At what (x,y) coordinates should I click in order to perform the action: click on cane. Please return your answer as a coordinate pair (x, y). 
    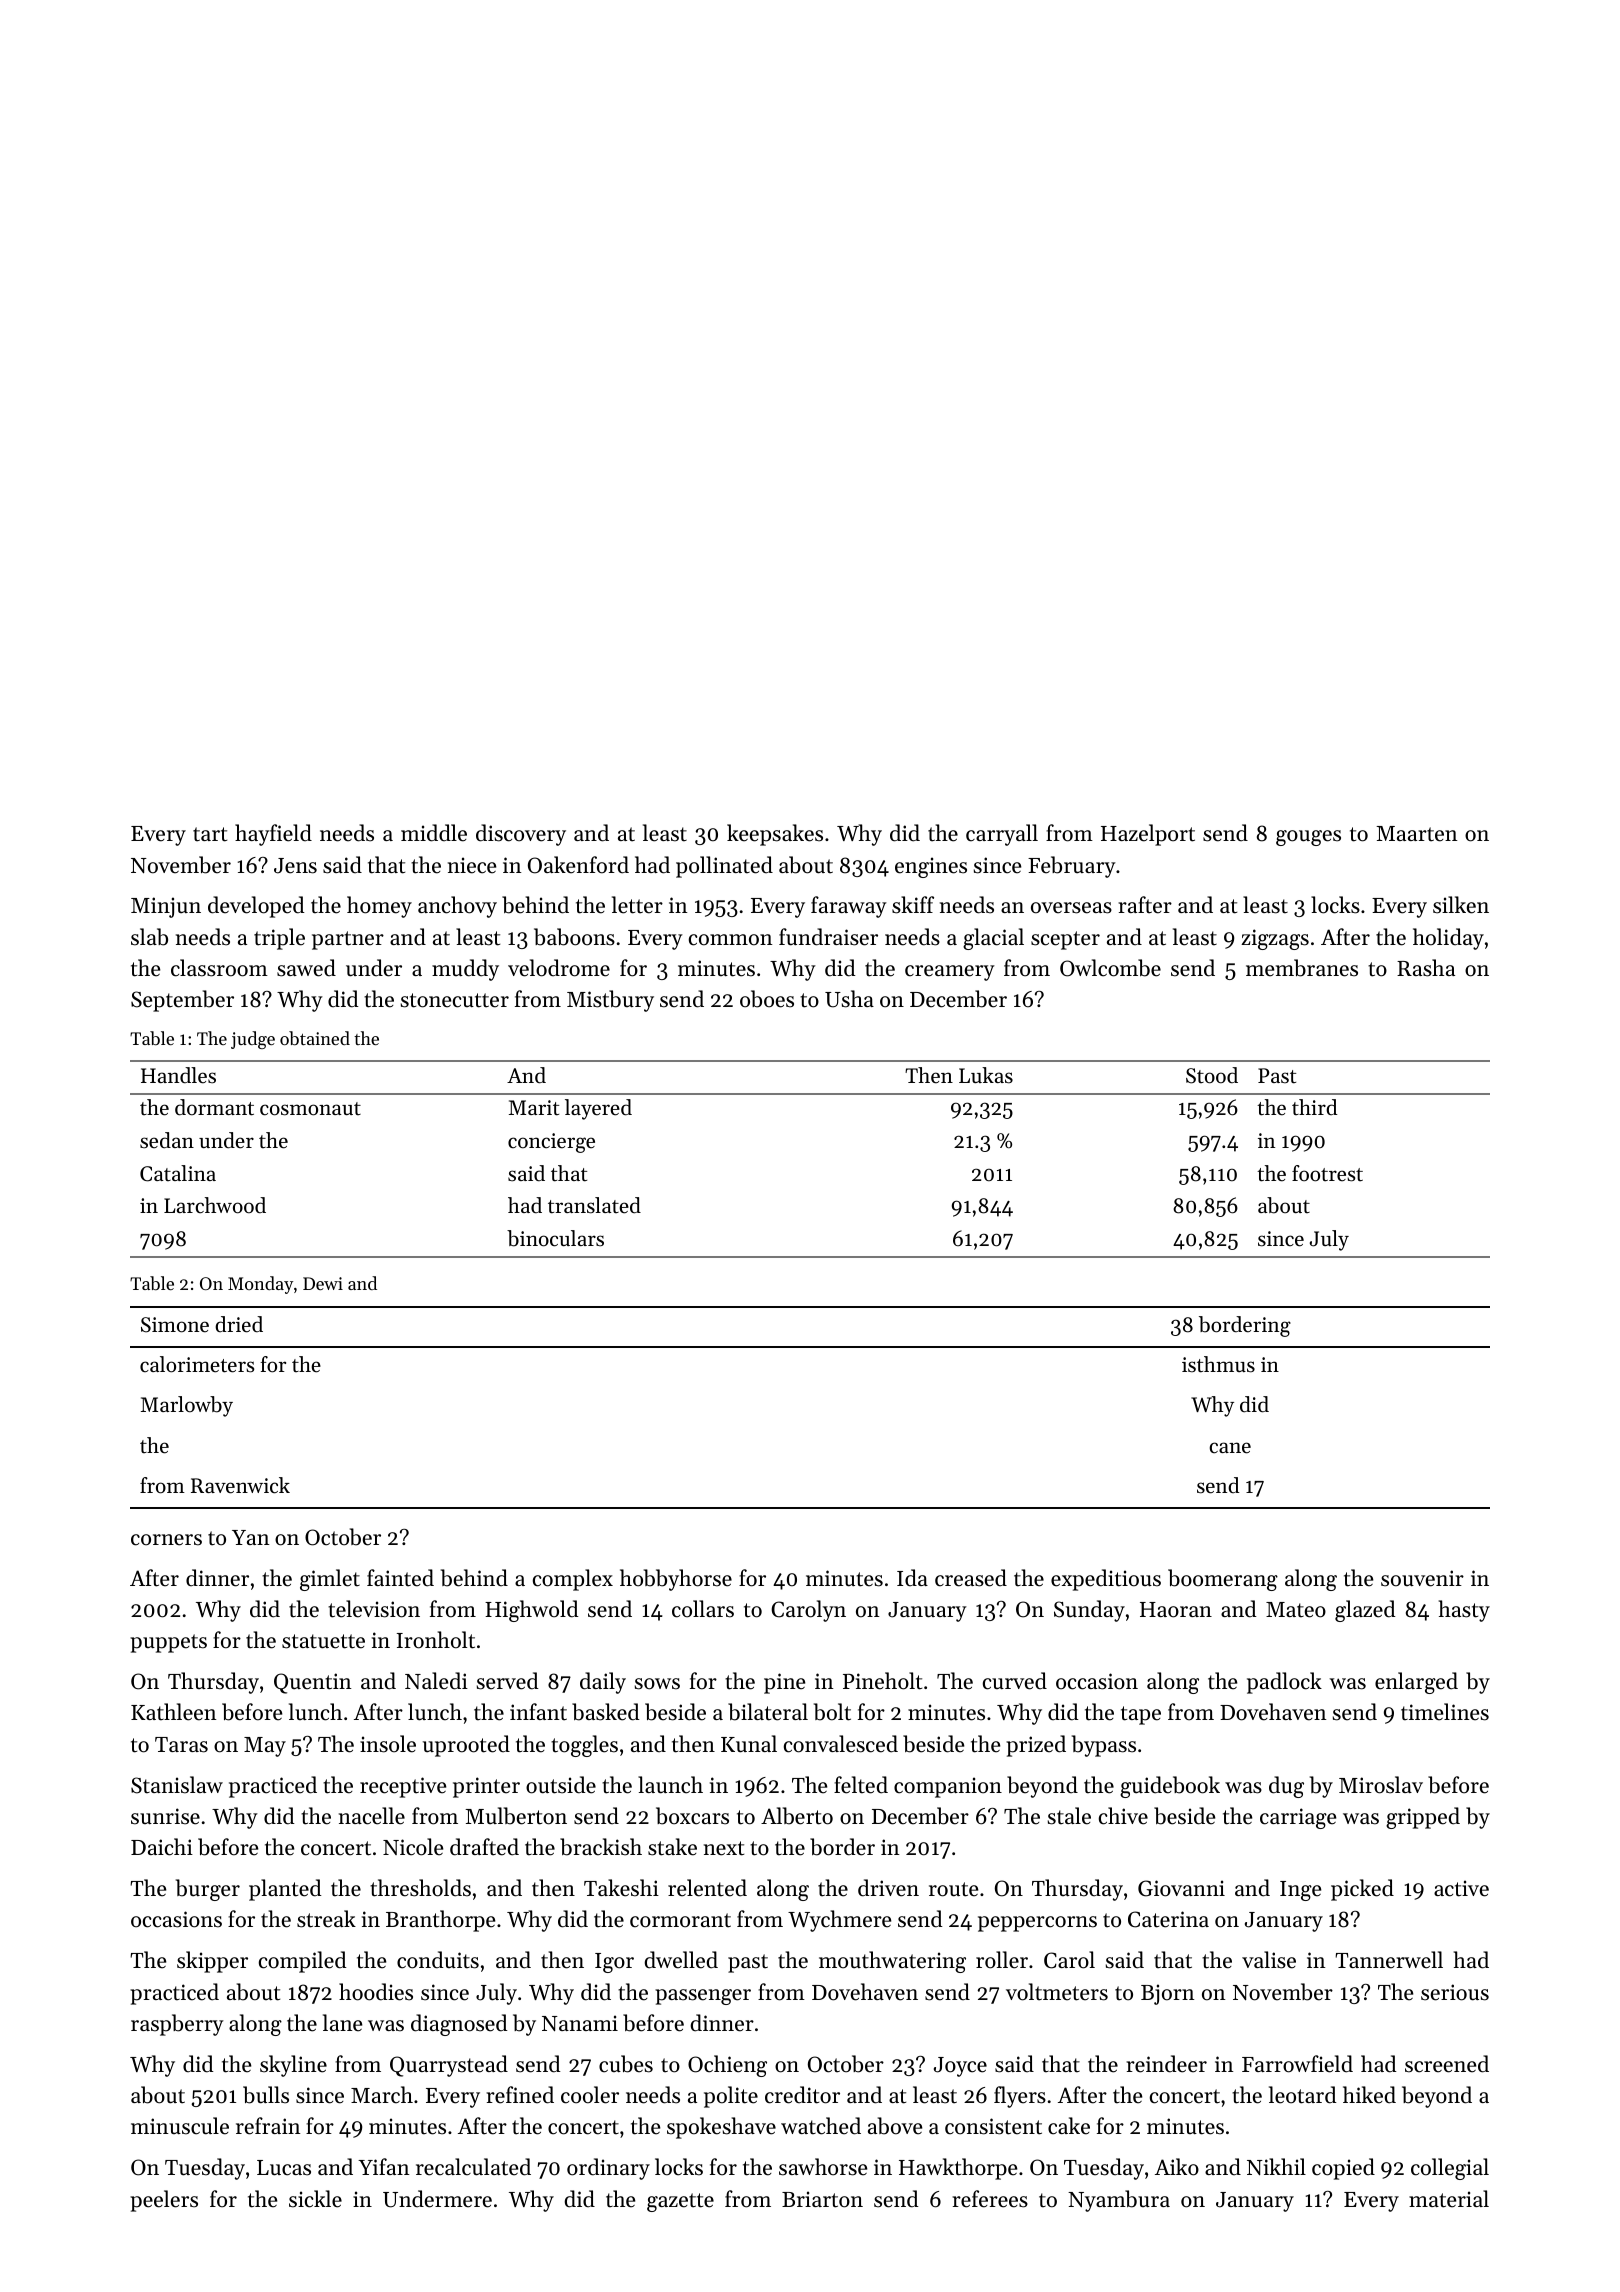
    Looking at the image, I should click on (1230, 1448).
